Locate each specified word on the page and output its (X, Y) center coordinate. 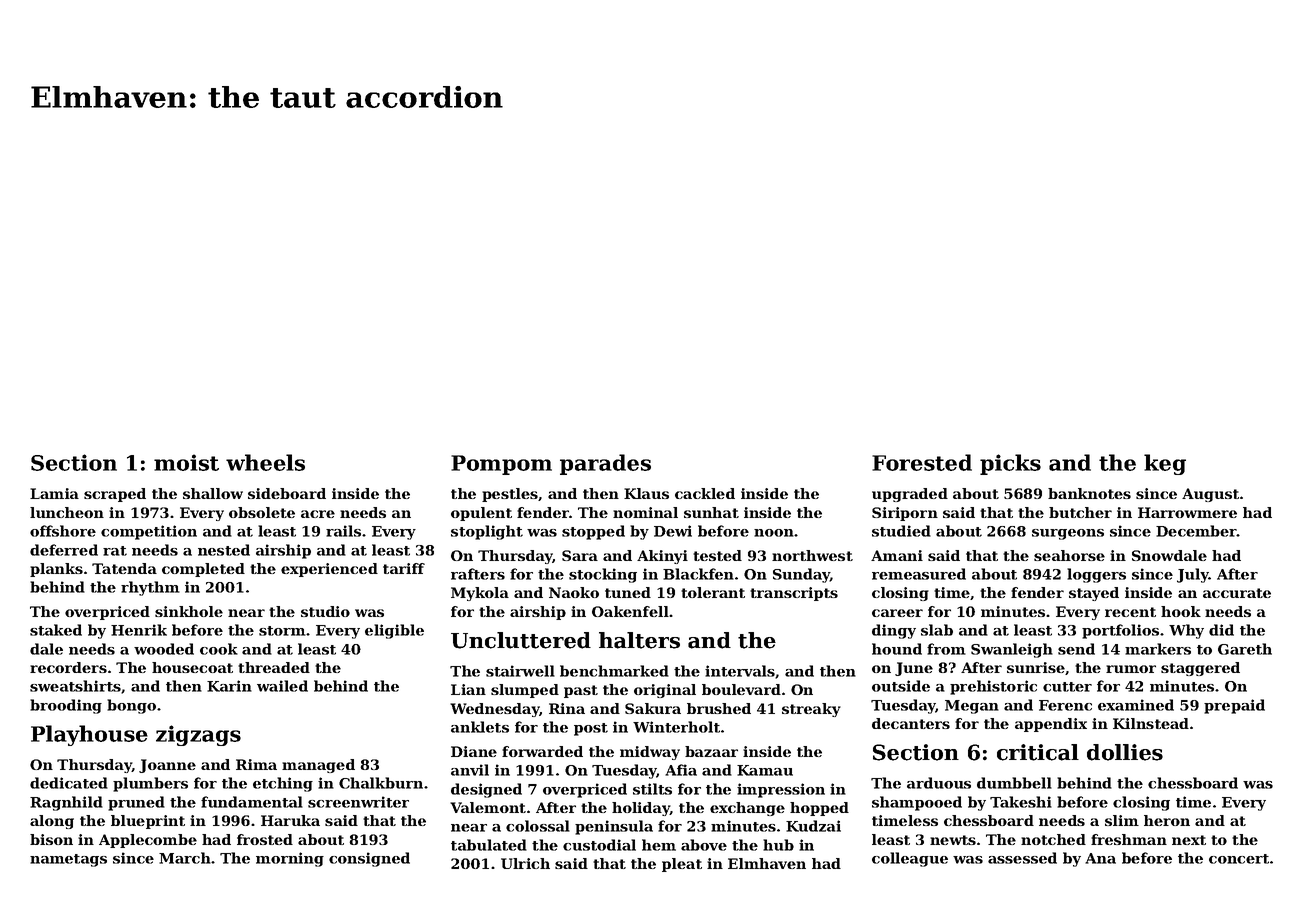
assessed (1022, 858)
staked (56, 630)
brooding (66, 706)
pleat (682, 865)
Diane (474, 751)
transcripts (794, 594)
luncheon (67, 512)
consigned (369, 859)
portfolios (1120, 631)
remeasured (919, 574)
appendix (1051, 725)
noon (774, 533)
